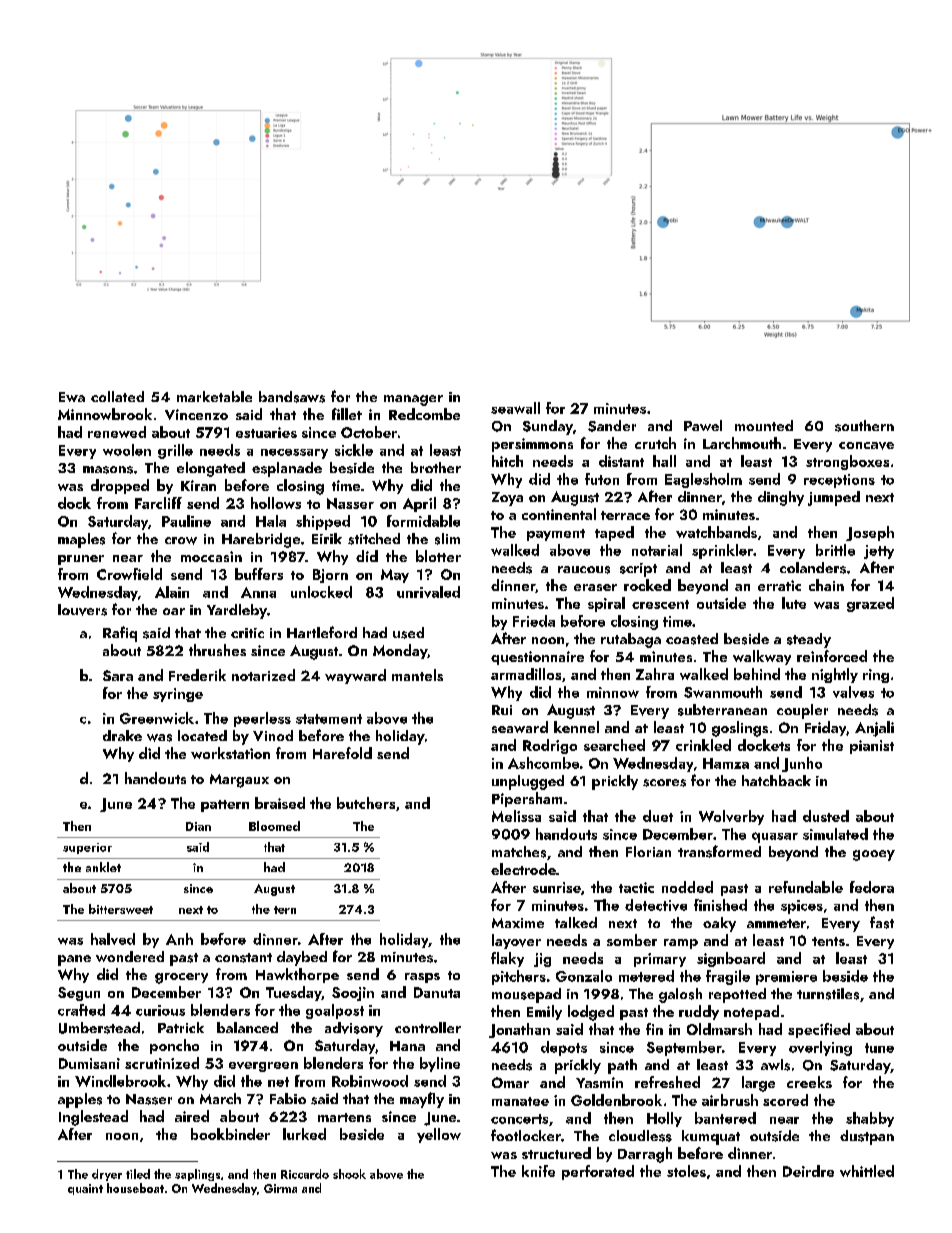  What do you see at coordinates (214, 396) in the screenshot?
I see `marketable` at bounding box center [214, 396].
